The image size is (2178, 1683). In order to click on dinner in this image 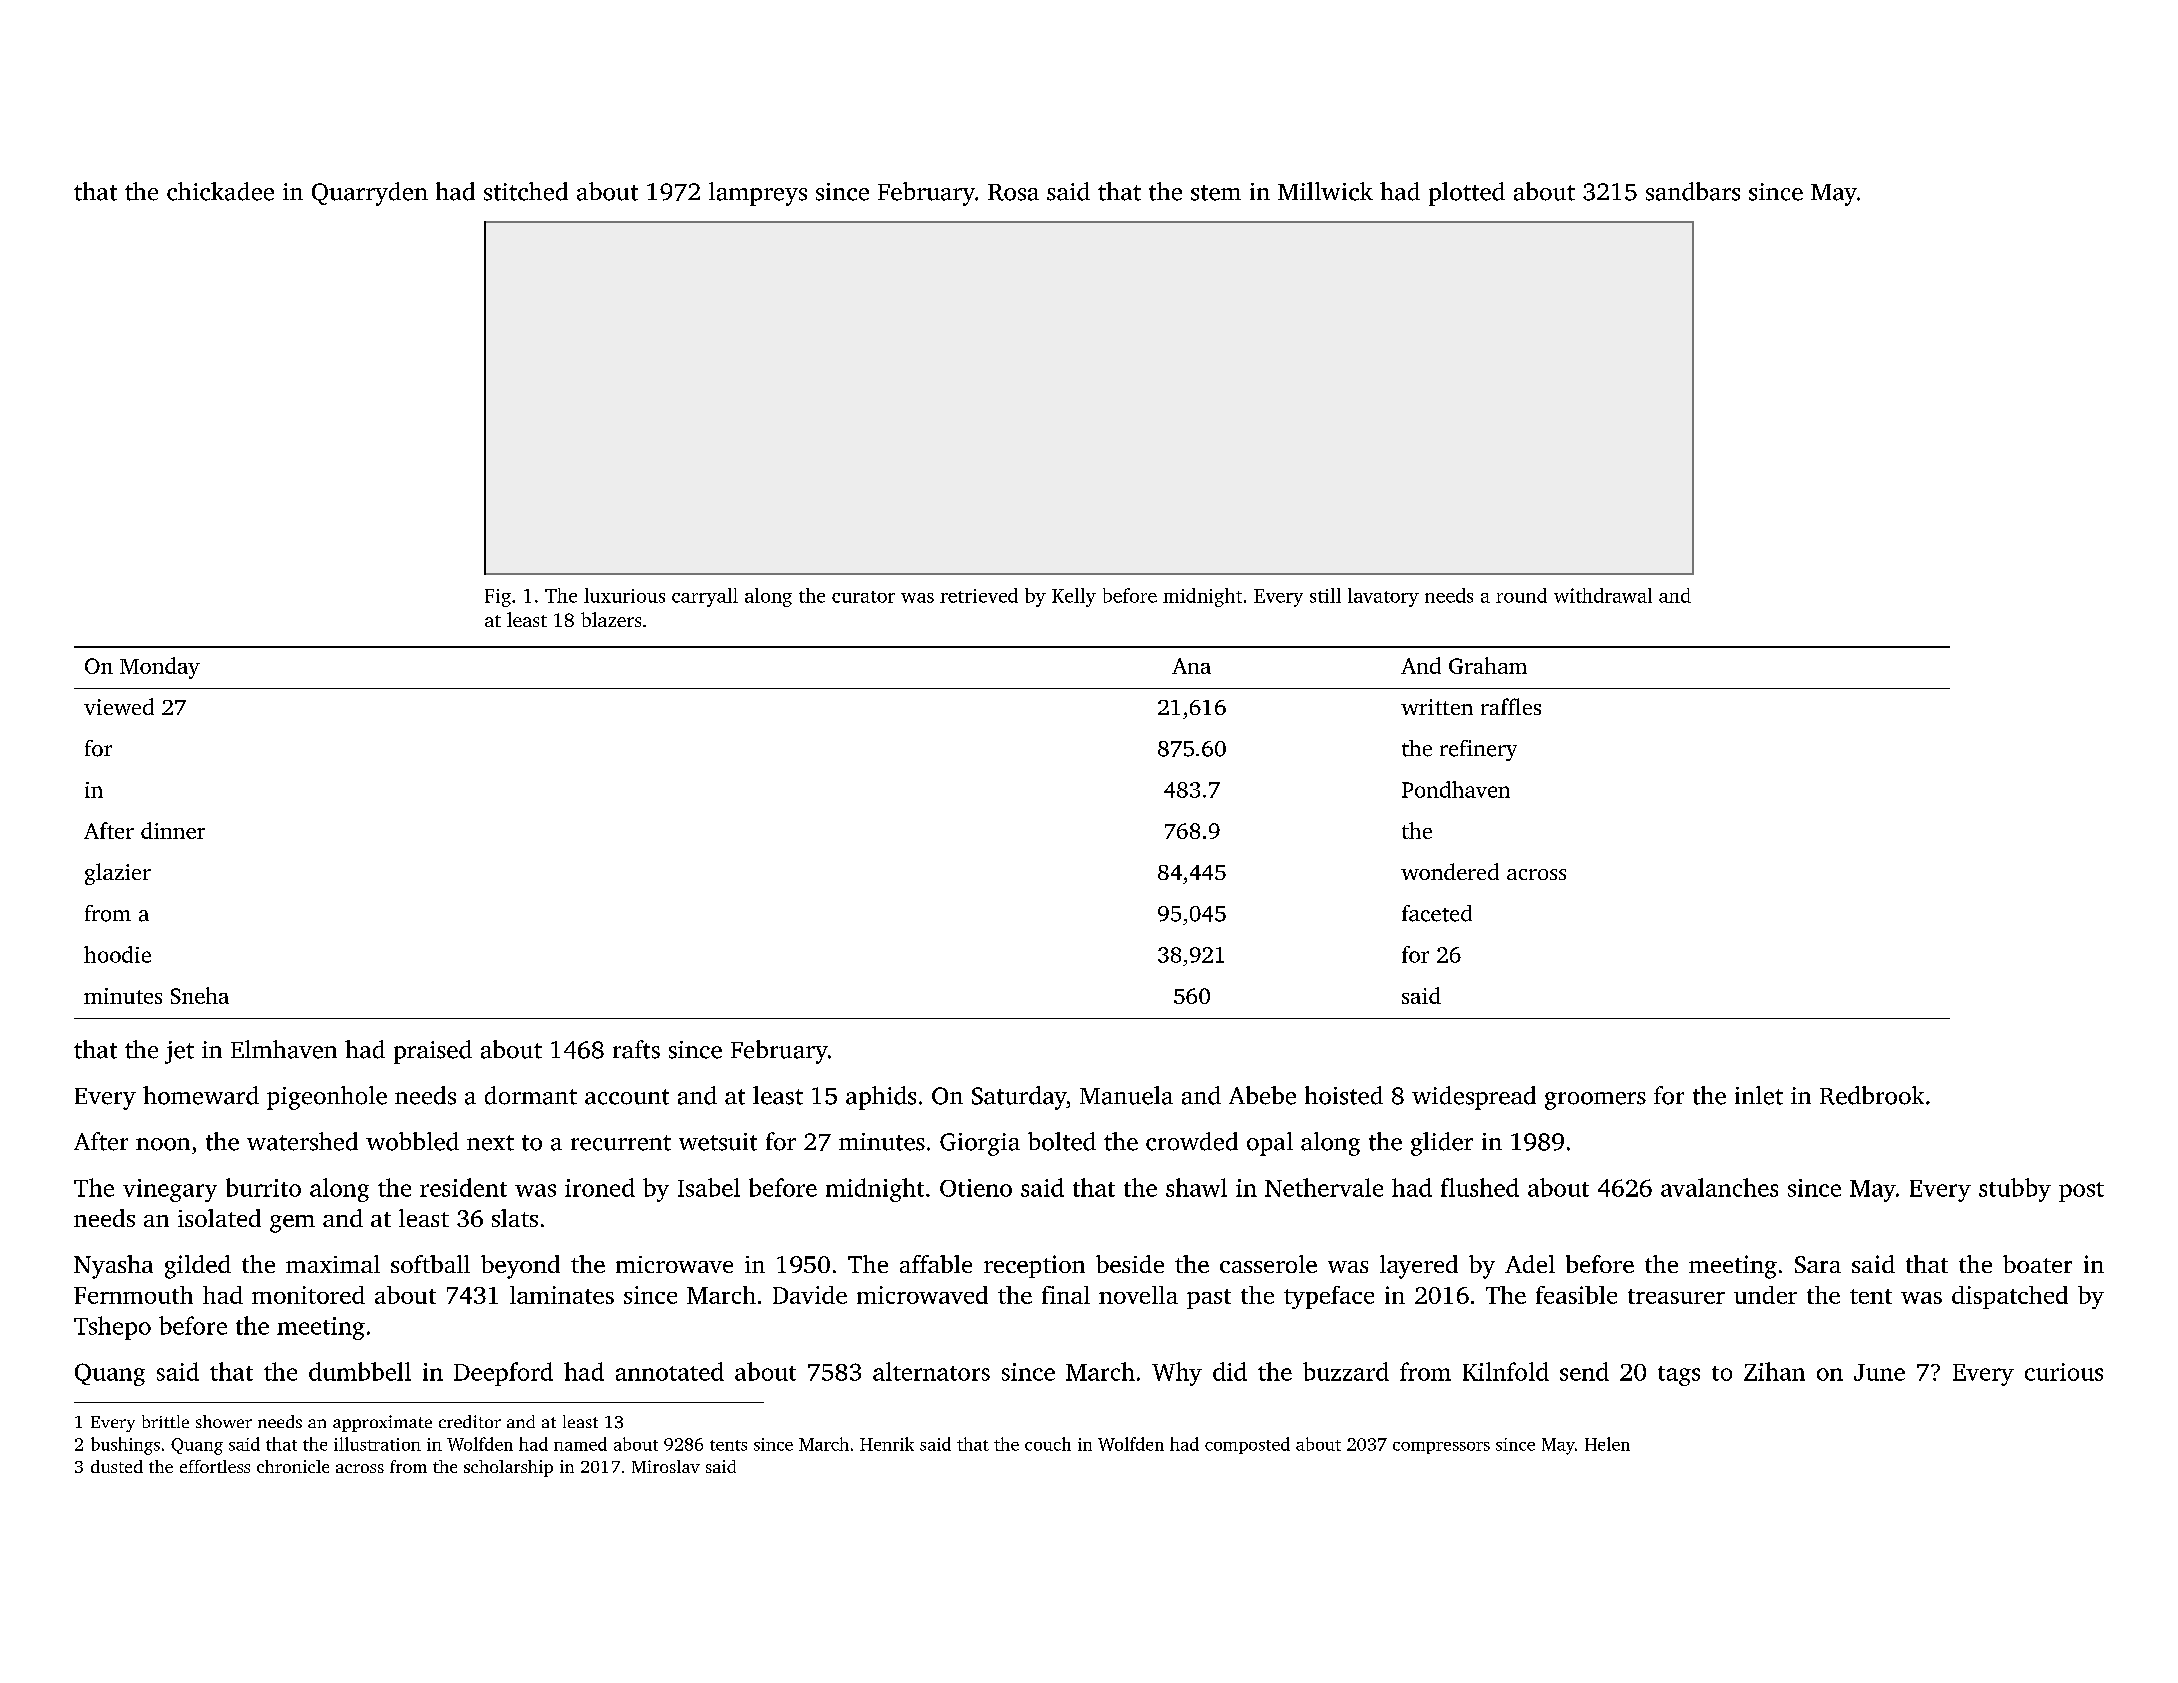, I will do `click(173, 830)`.
